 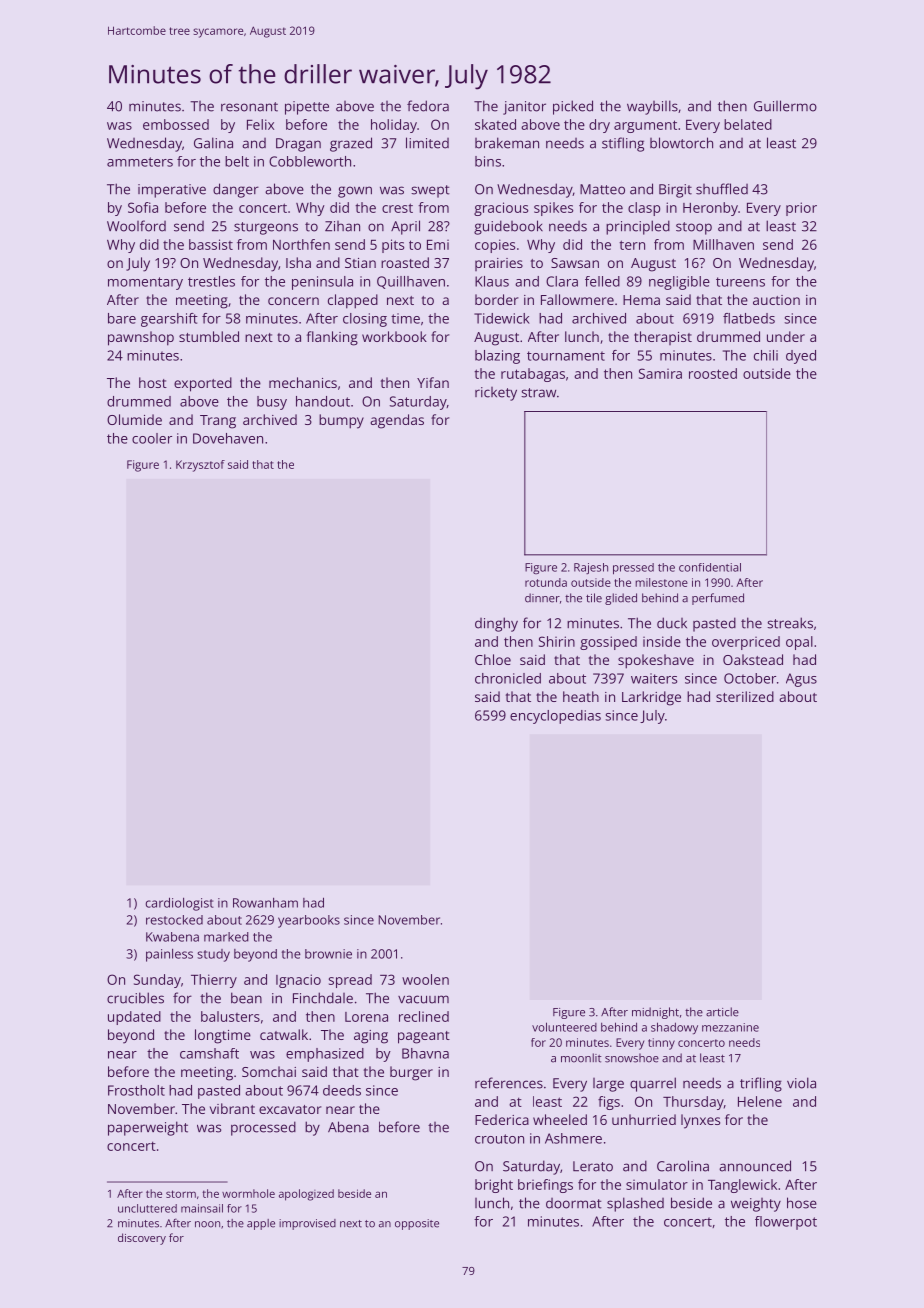 I want to click on gossiped, so click(x=608, y=643).
